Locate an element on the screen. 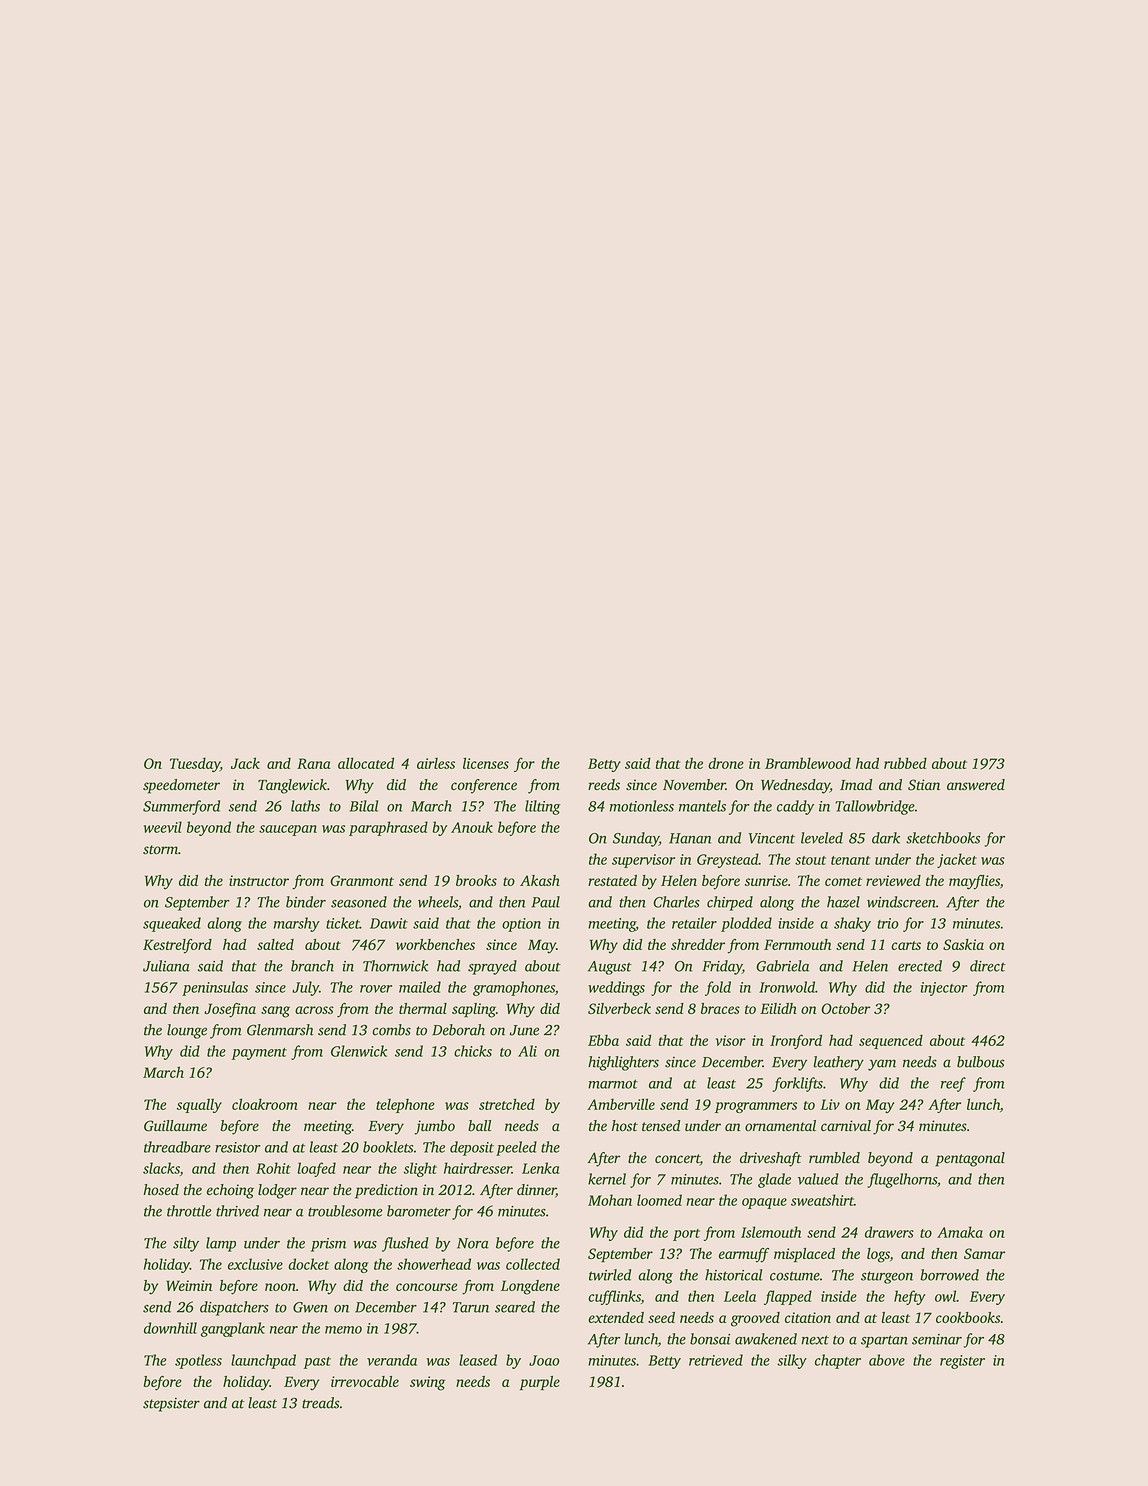  lamp is located at coordinates (221, 1244).
